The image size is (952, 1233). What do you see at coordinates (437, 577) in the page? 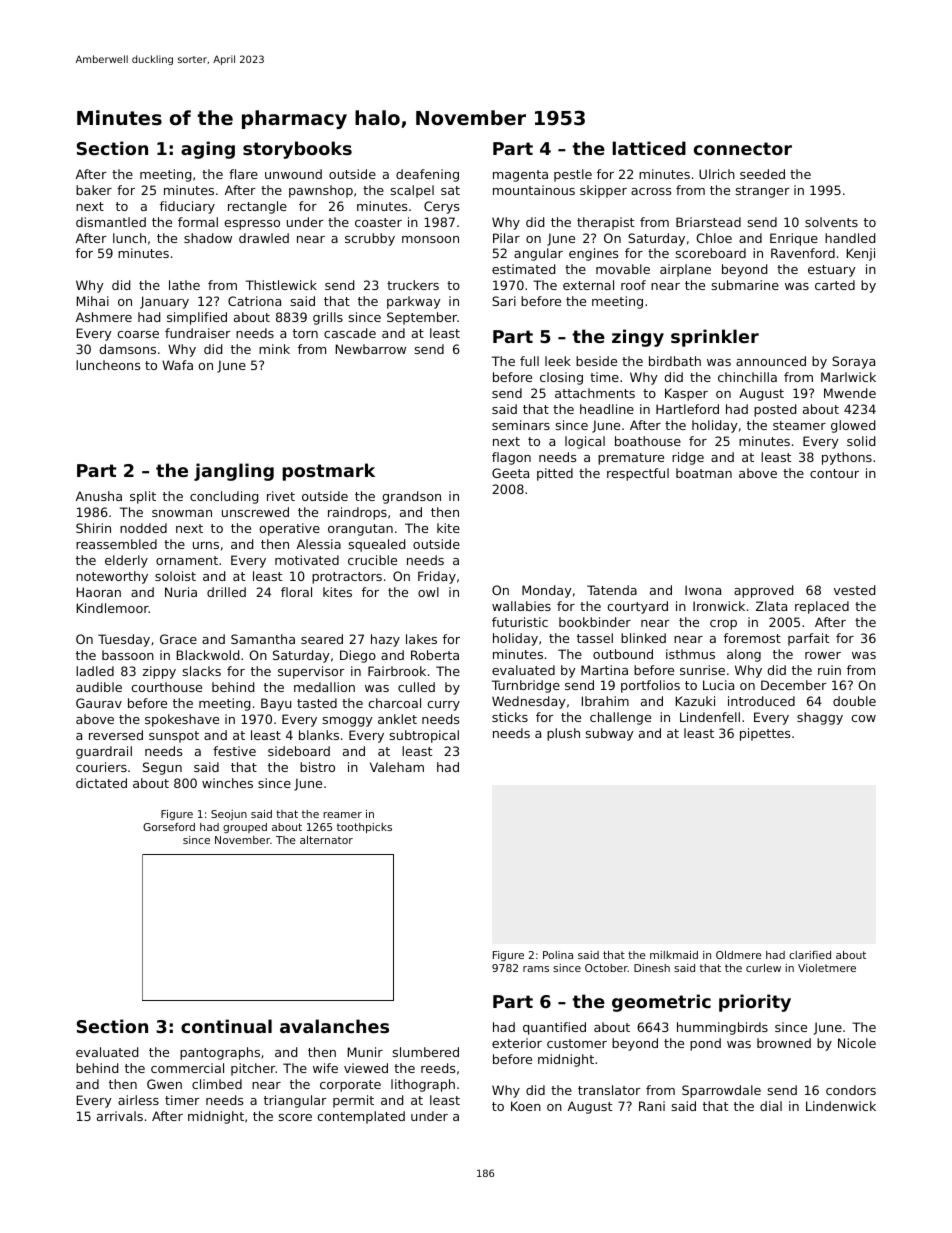
I see `Friday` at bounding box center [437, 577].
